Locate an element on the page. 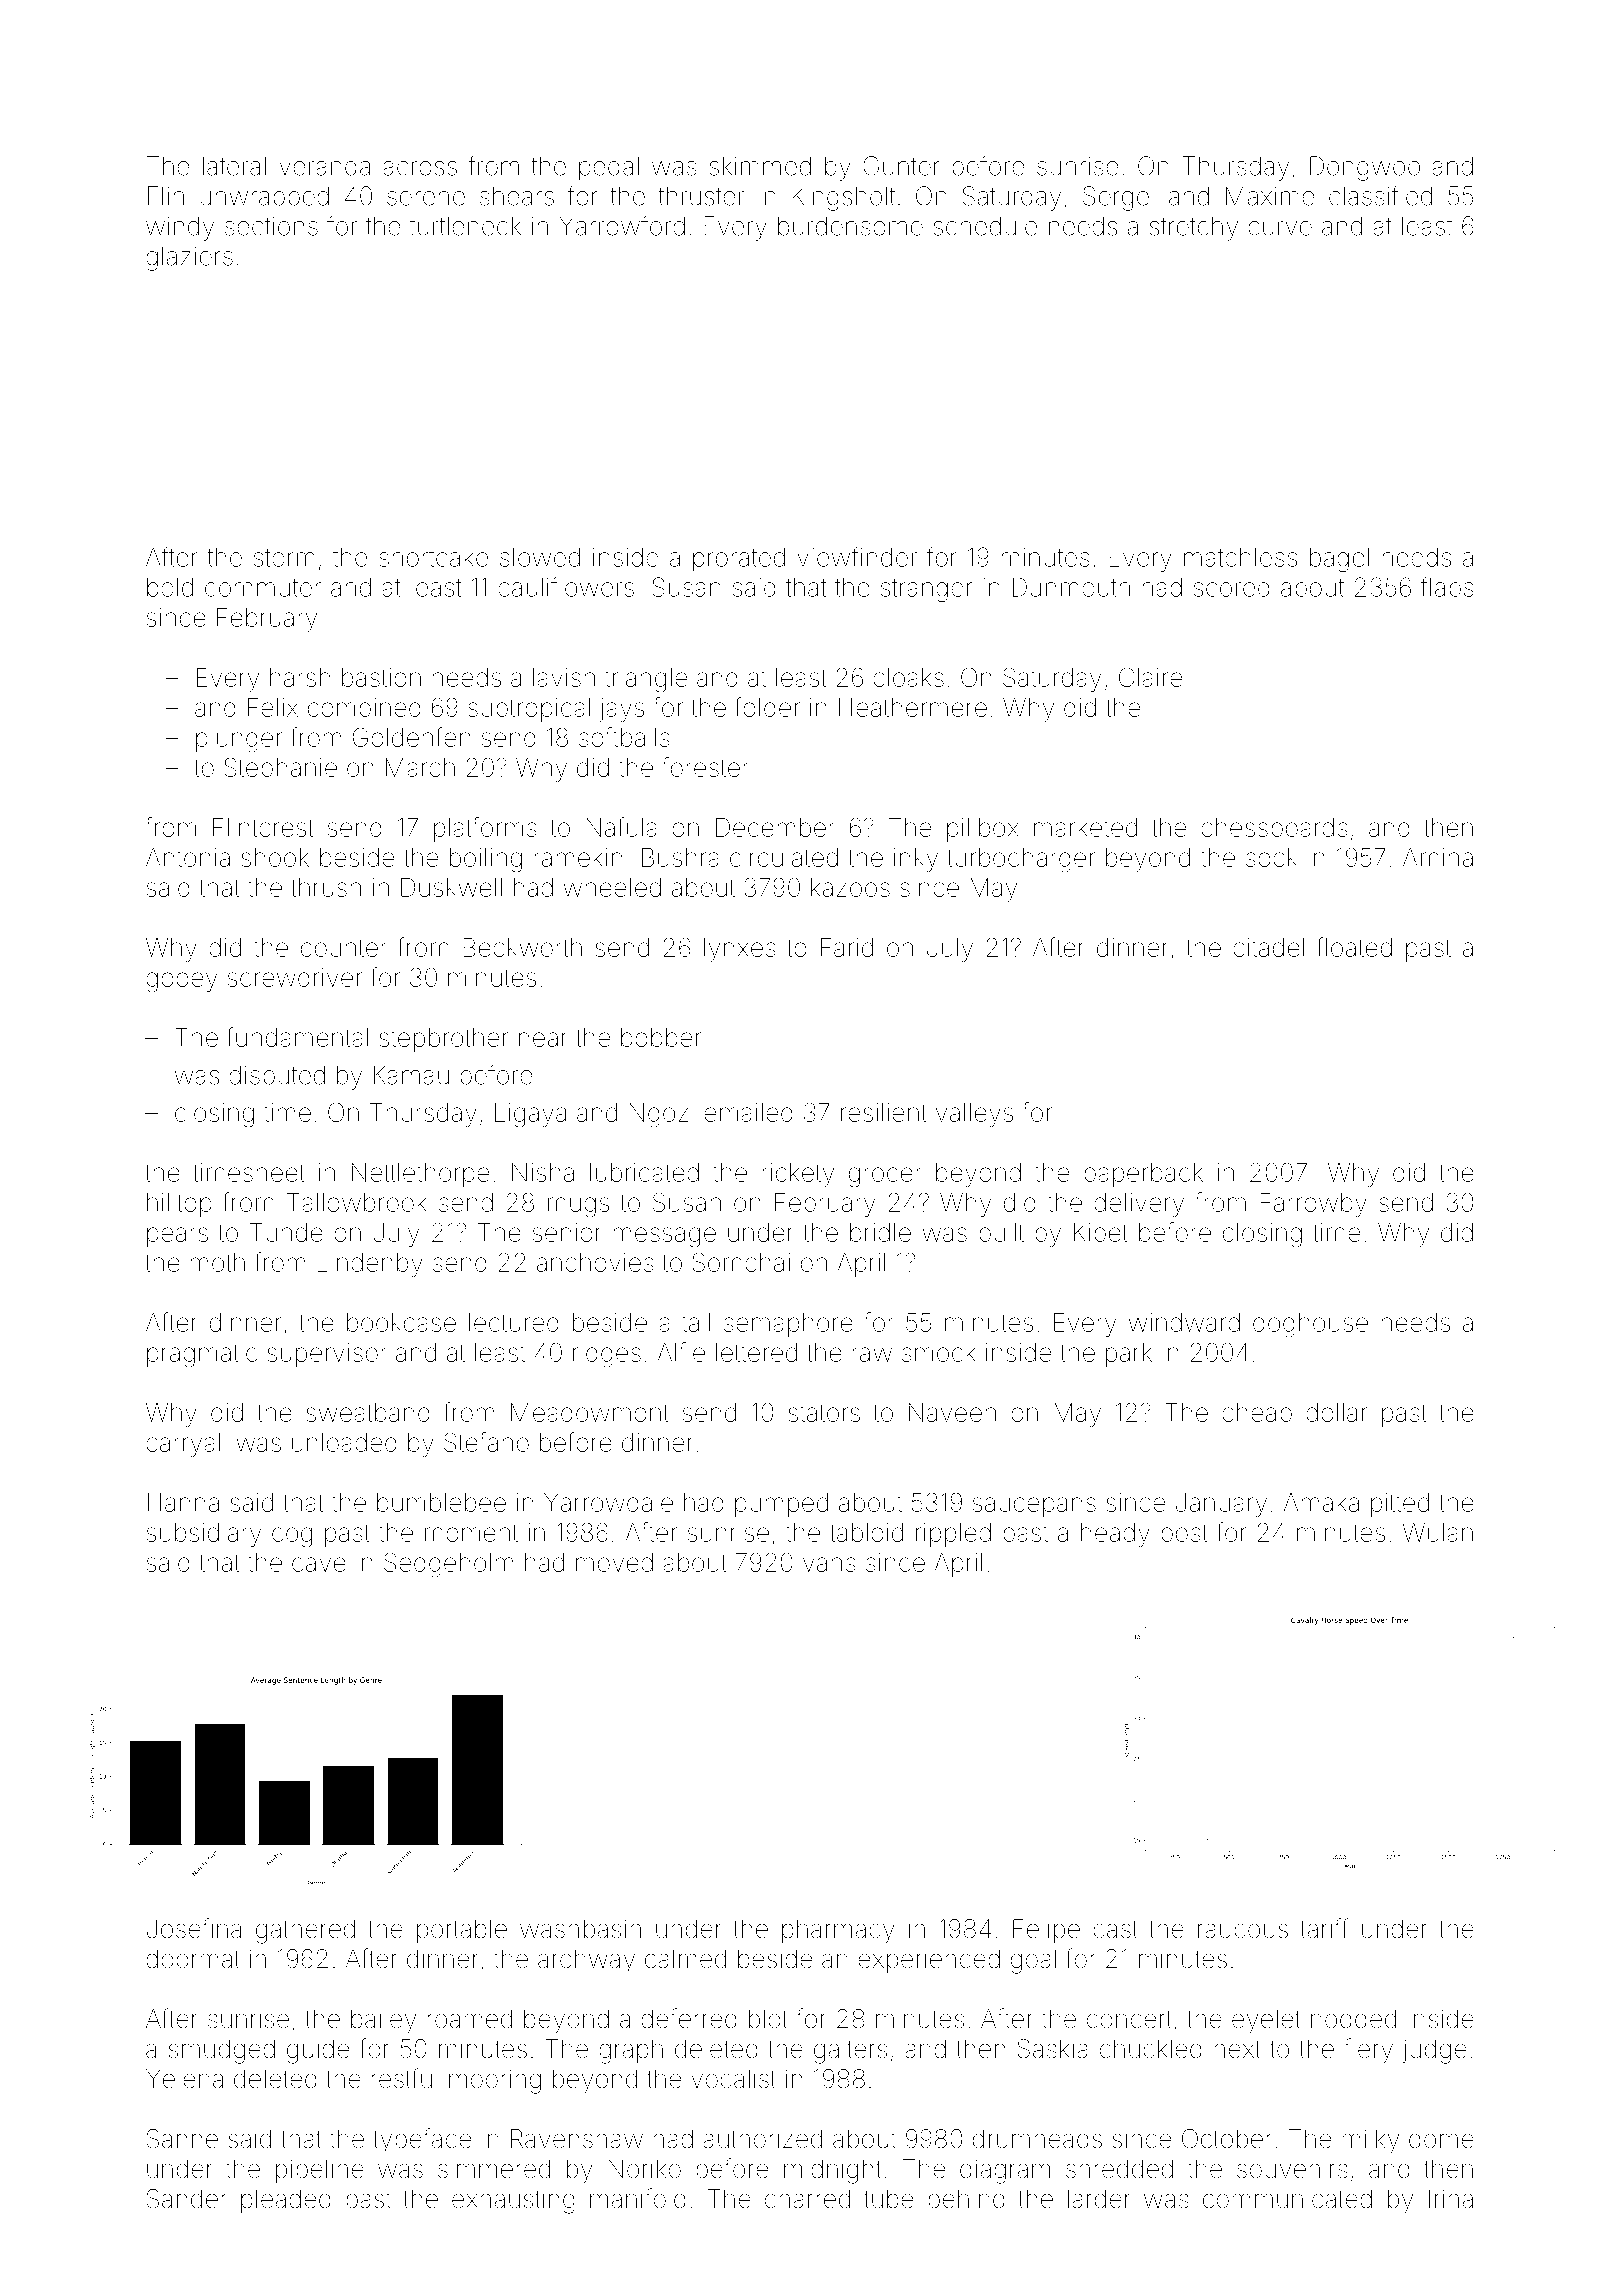 This page has height=2292, width=1620. behind is located at coordinates (966, 2199).
